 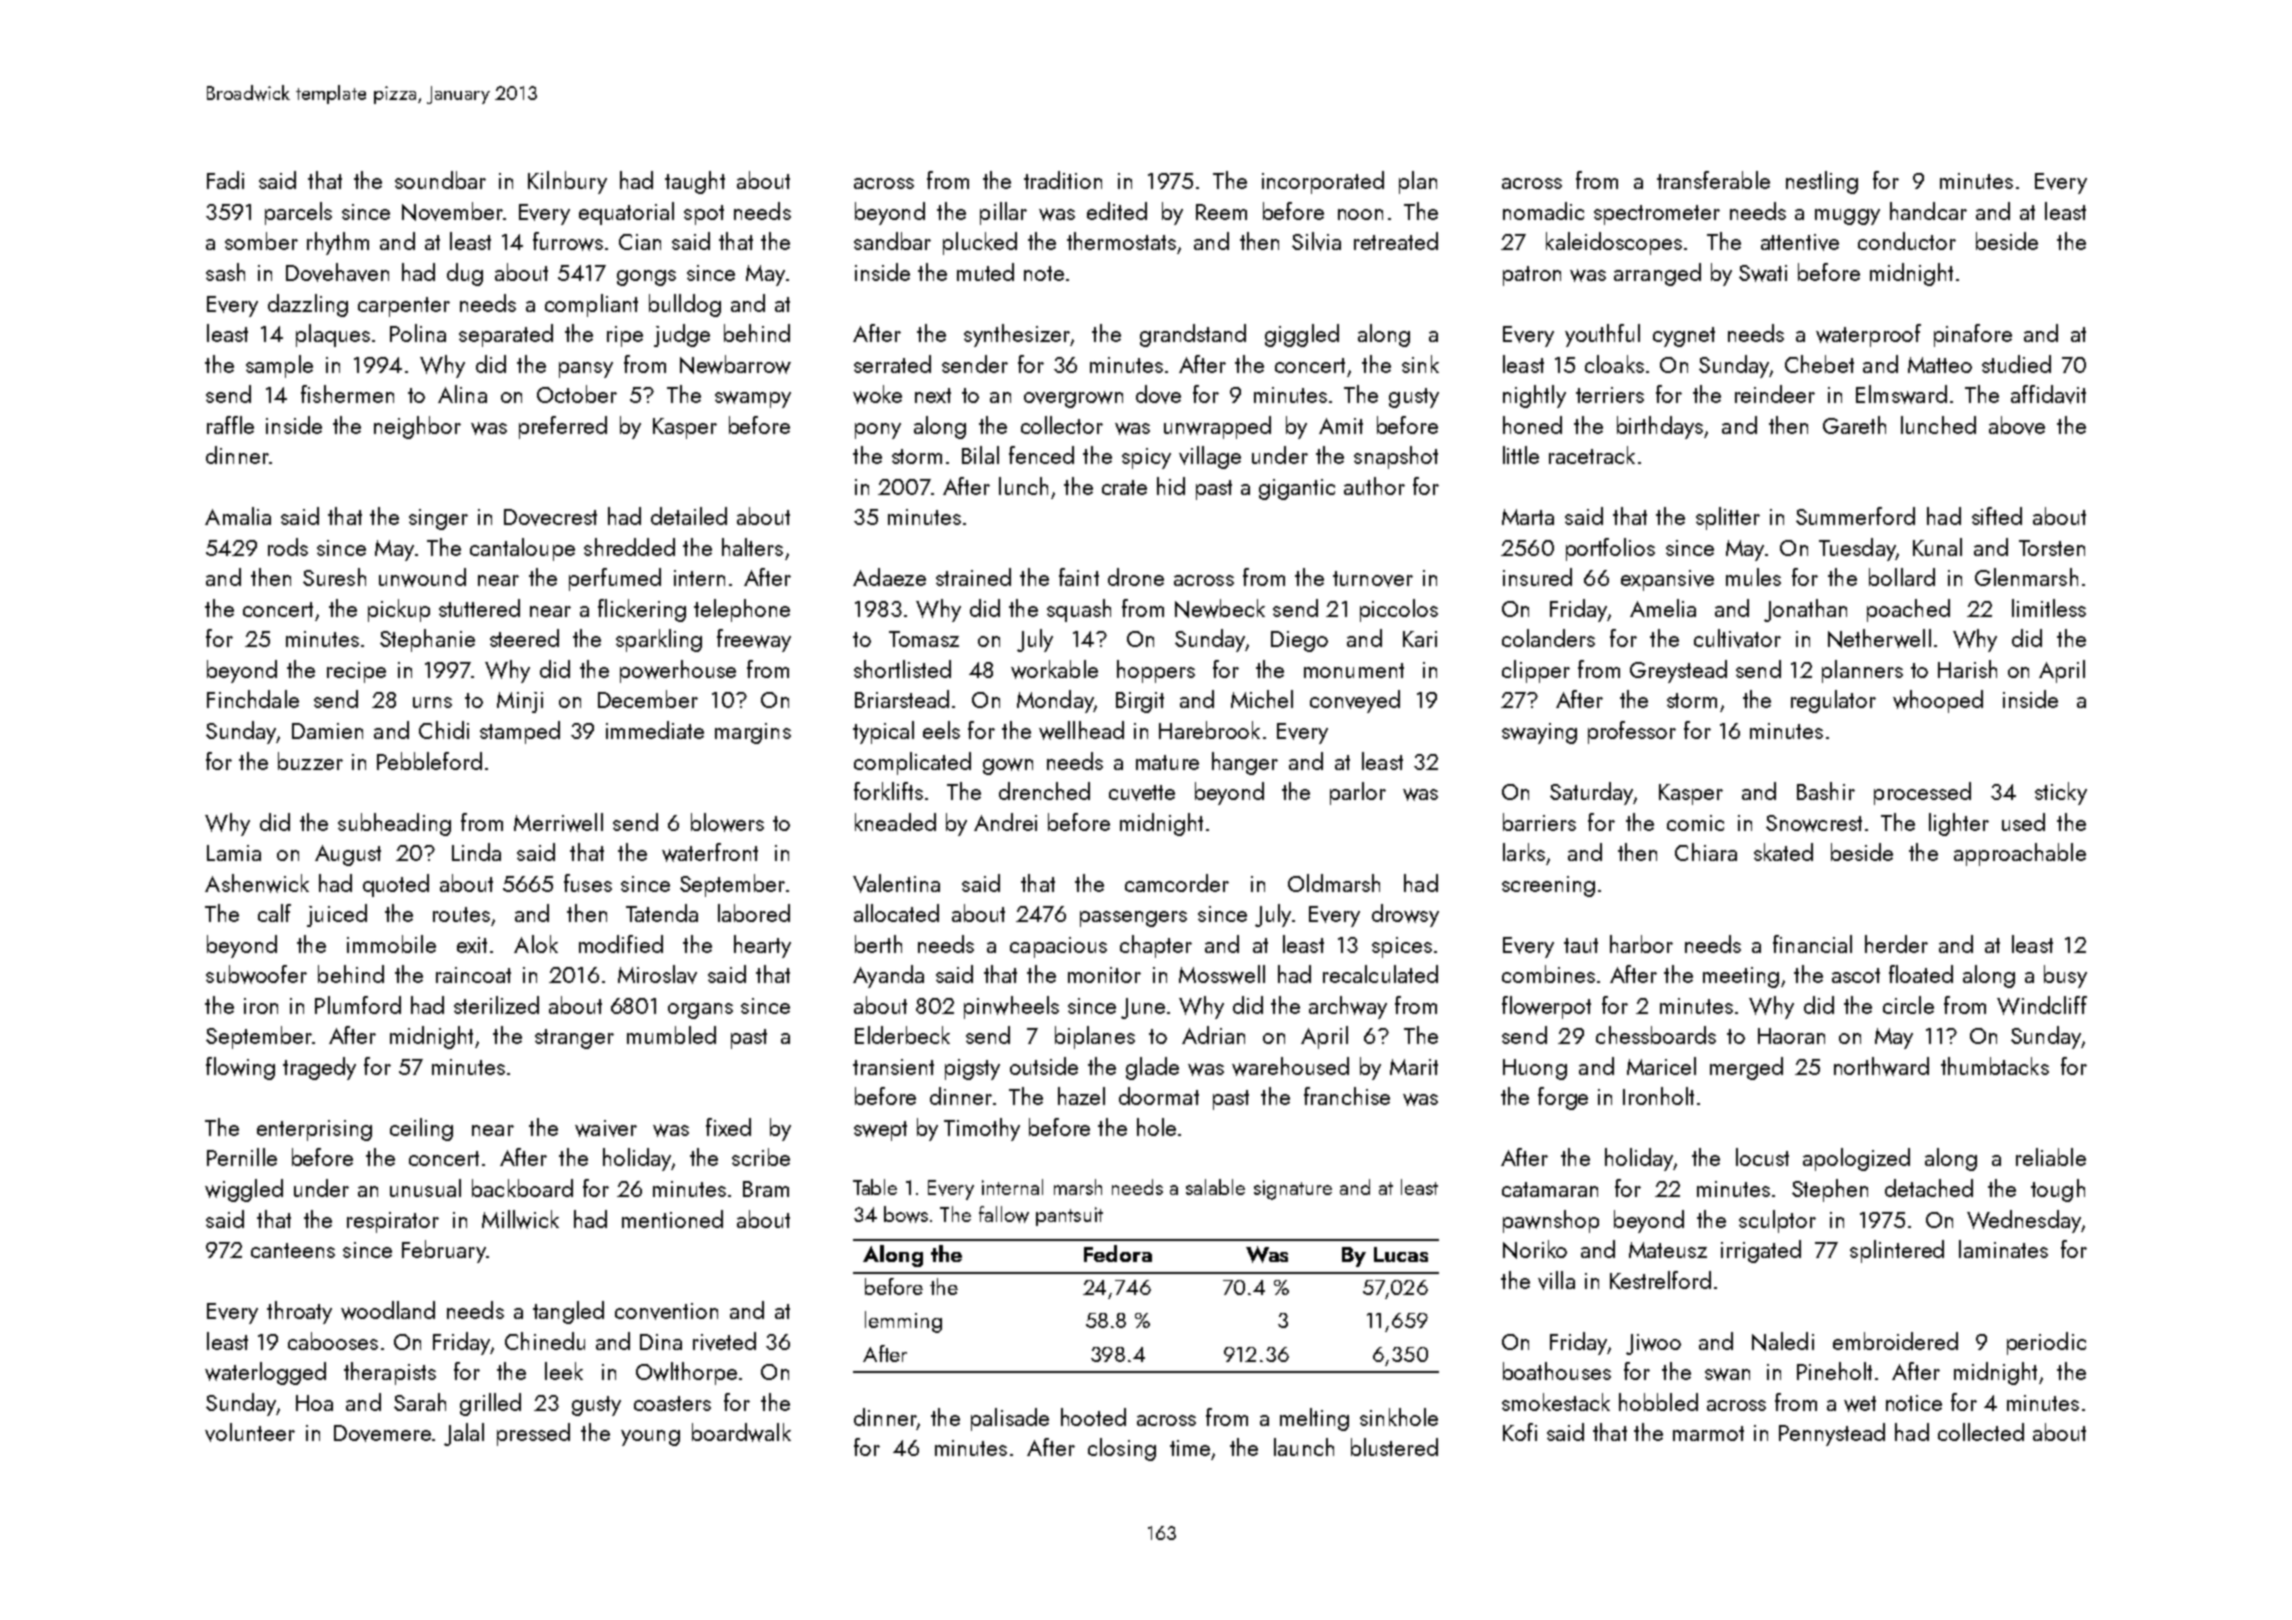 What do you see at coordinates (230, 425) in the document?
I see `raffle` at bounding box center [230, 425].
